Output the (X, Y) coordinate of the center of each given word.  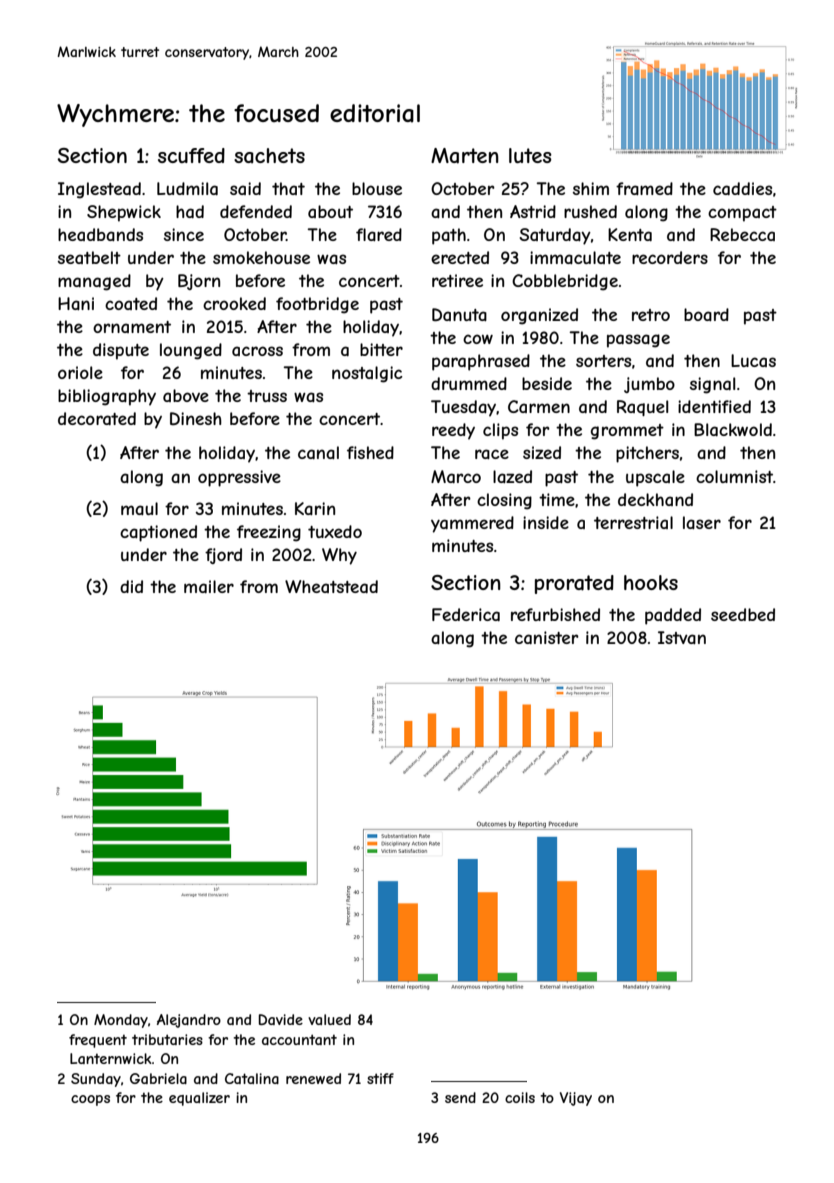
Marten (465, 156)
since (184, 234)
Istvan (682, 637)
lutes (530, 155)
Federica (466, 614)
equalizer (199, 1099)
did (131, 586)
